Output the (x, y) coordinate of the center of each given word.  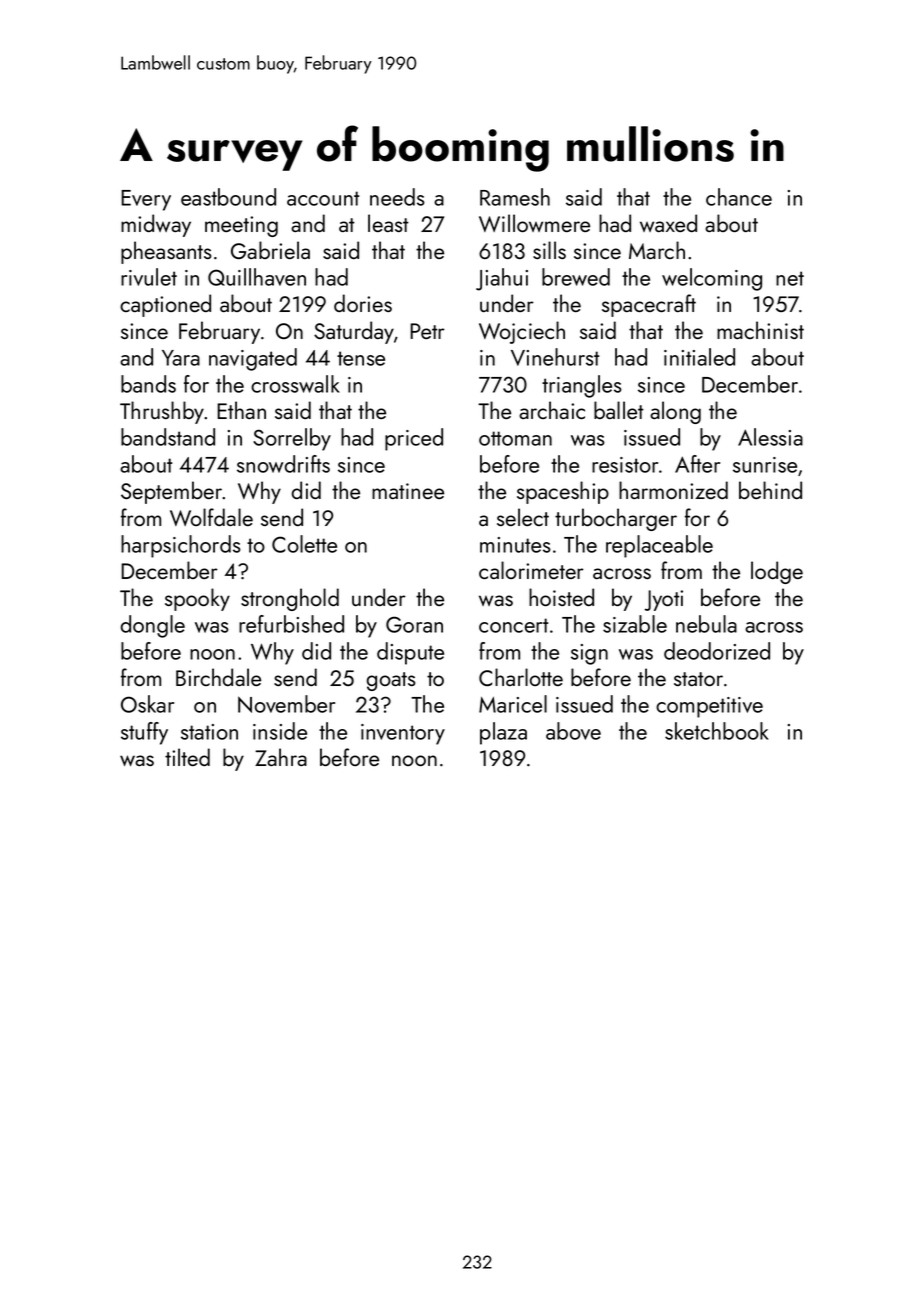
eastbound (228, 197)
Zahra (281, 757)
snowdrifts (283, 464)
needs (397, 197)
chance (739, 197)
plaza (503, 733)
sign (589, 654)
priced (414, 439)
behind (770, 490)
